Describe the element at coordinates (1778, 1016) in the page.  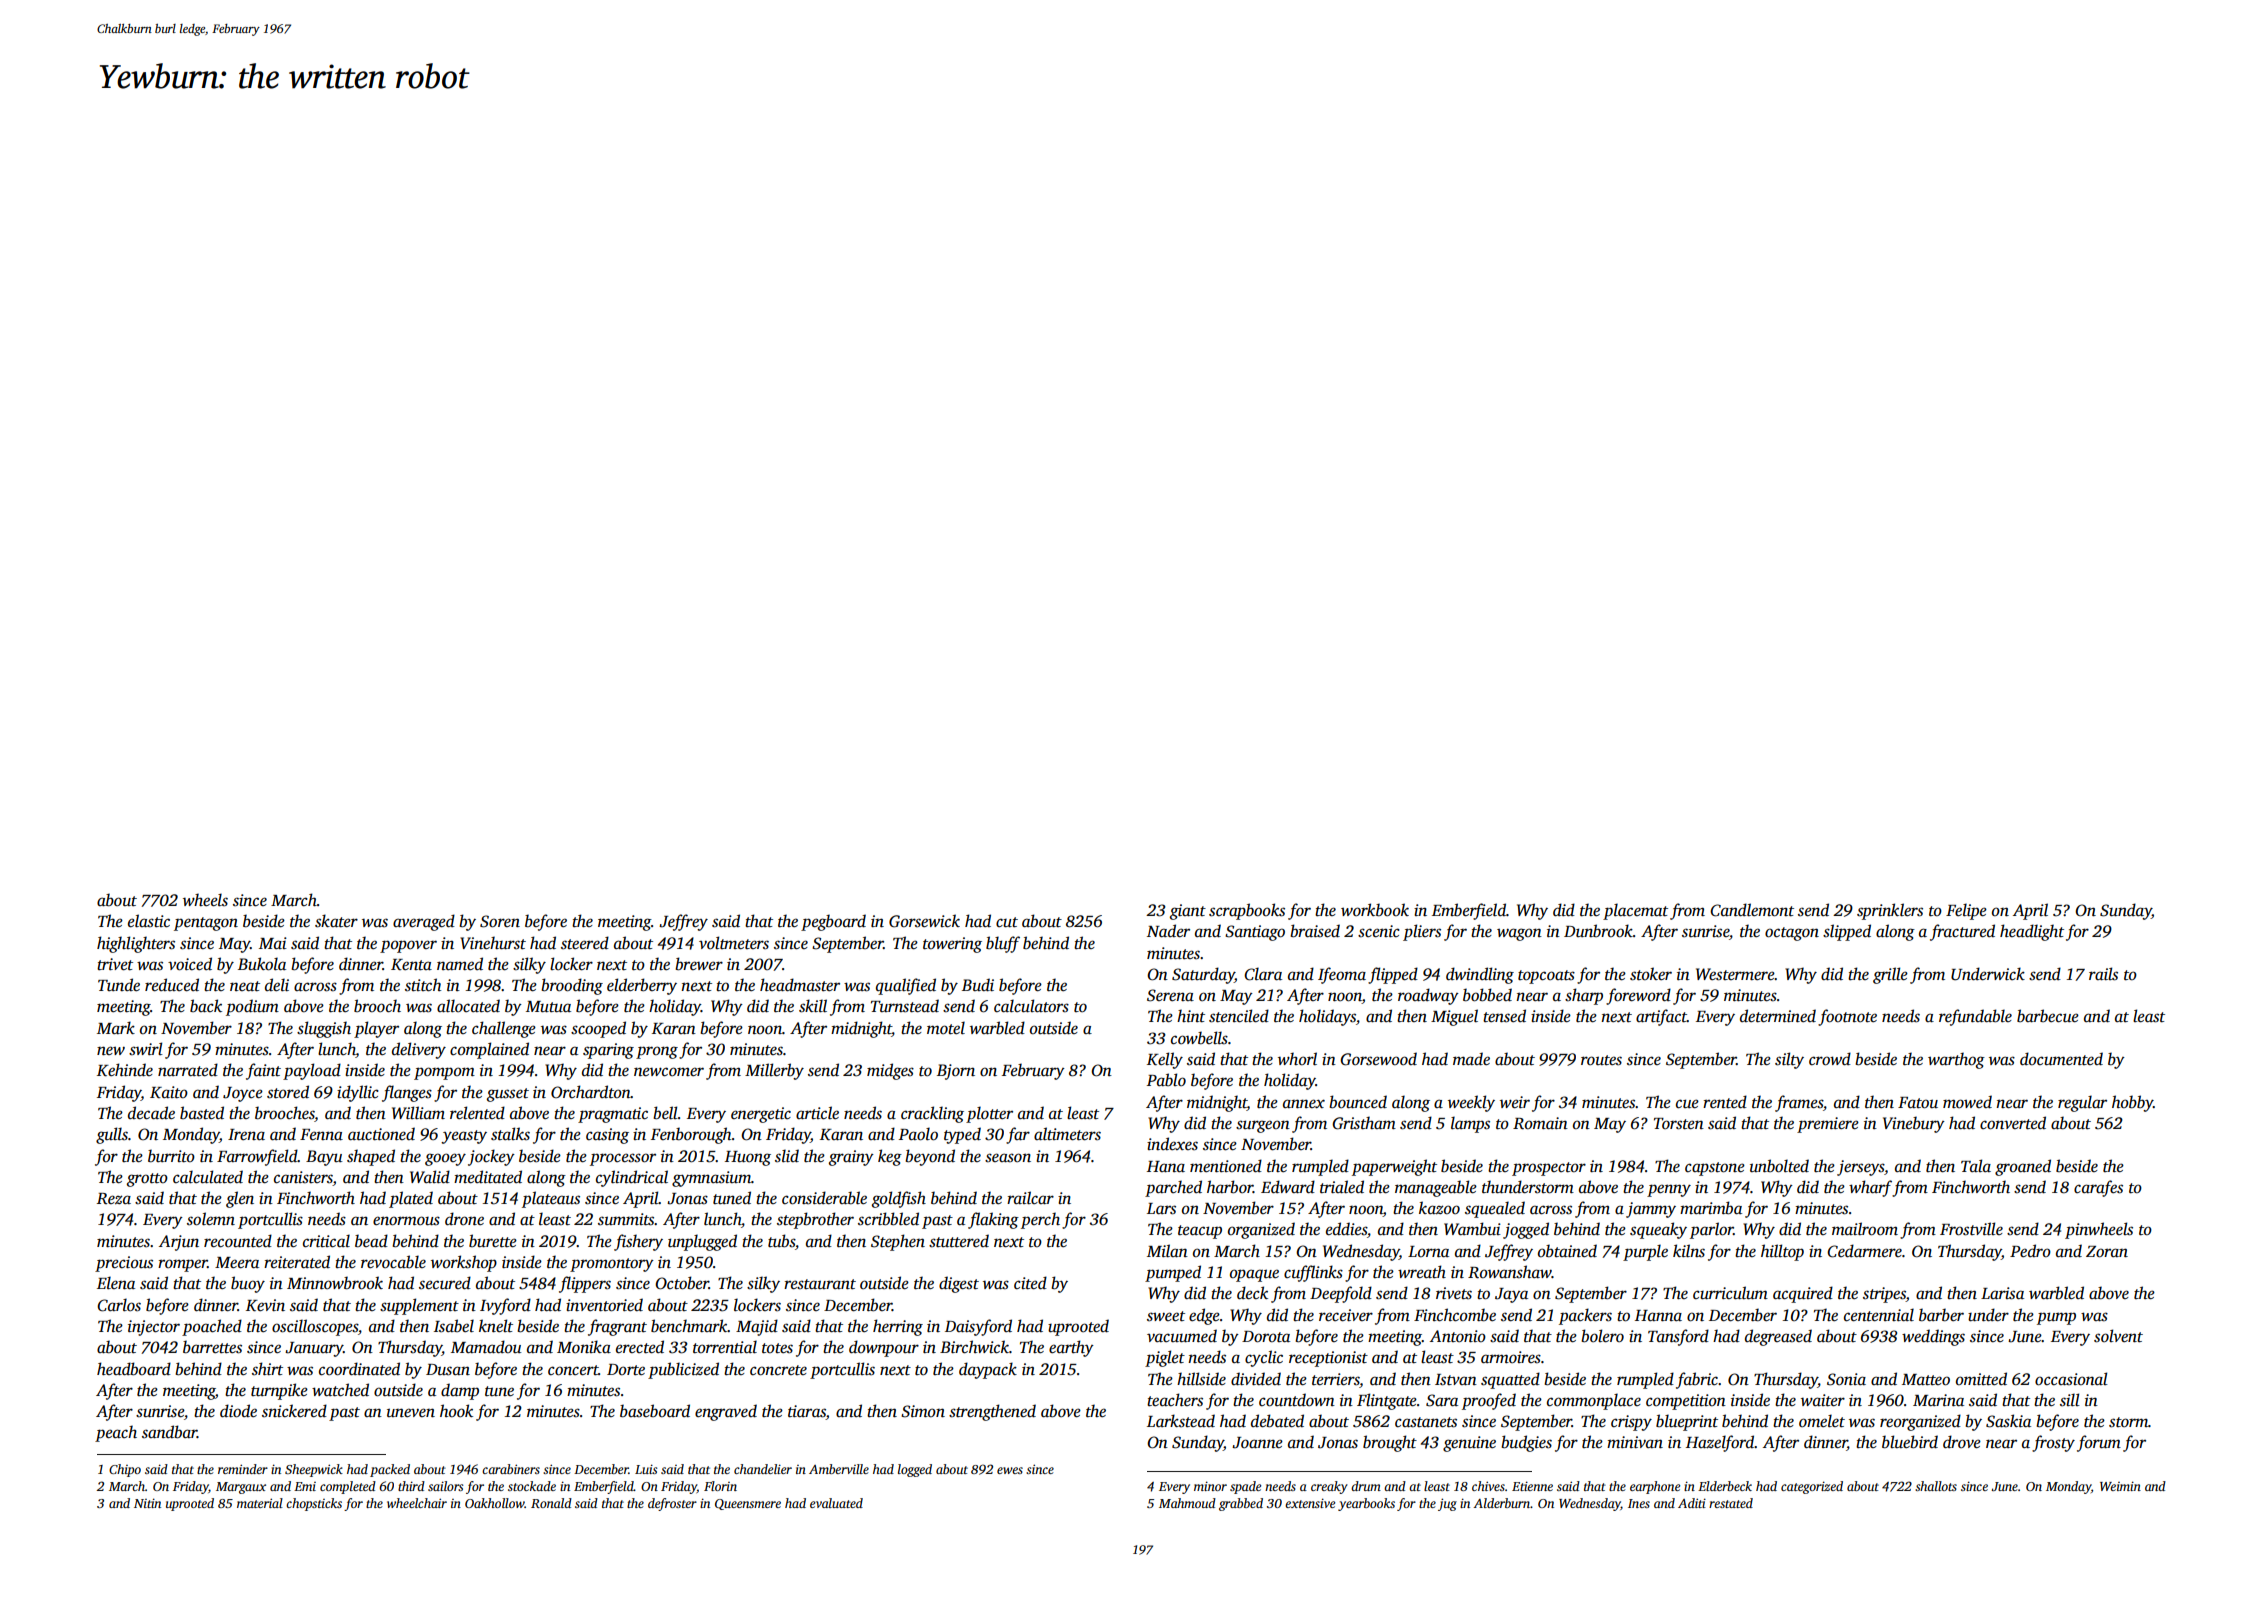
I see `determined` at that location.
